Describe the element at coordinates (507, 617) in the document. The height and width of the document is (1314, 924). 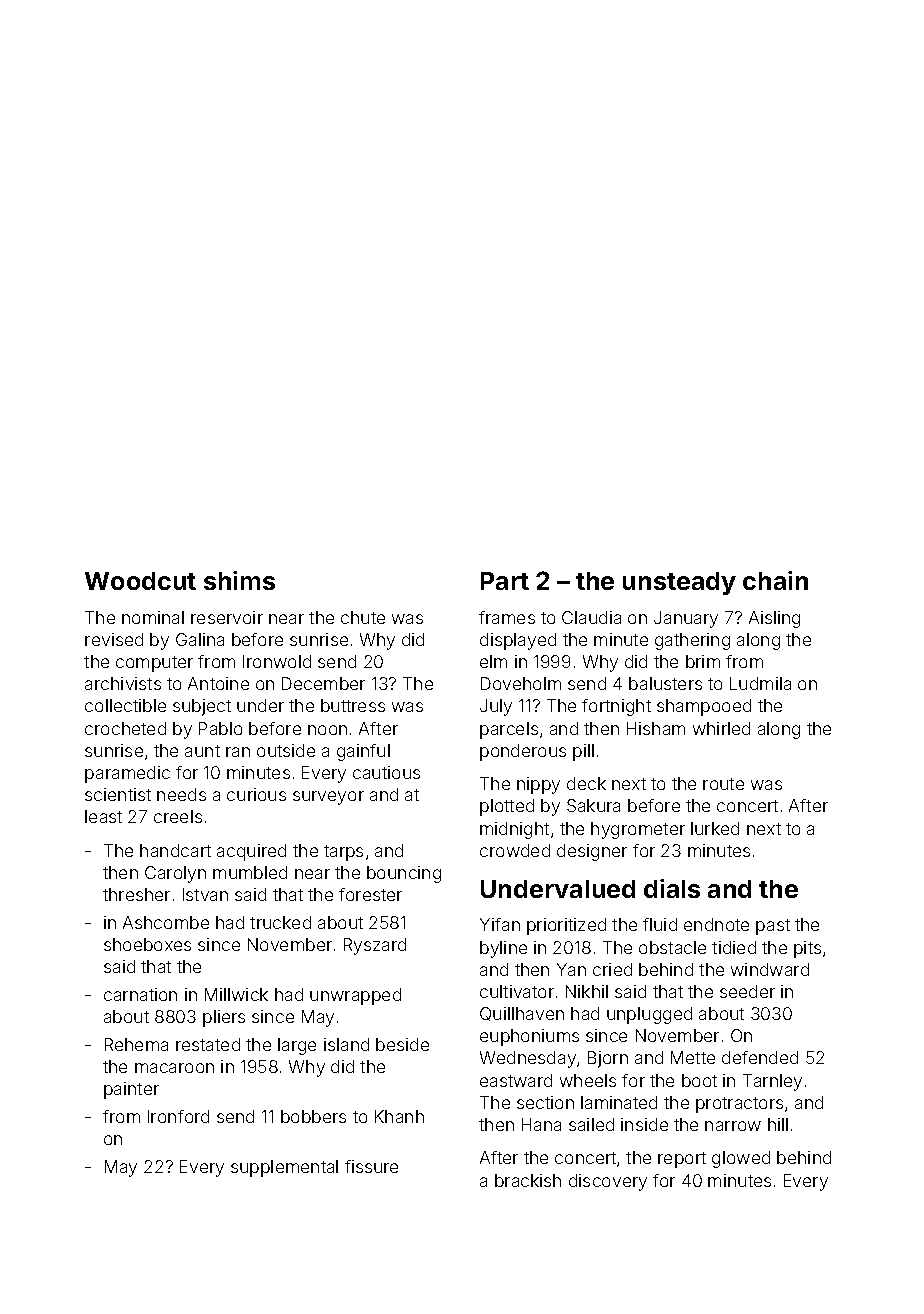
I see `frames` at that location.
